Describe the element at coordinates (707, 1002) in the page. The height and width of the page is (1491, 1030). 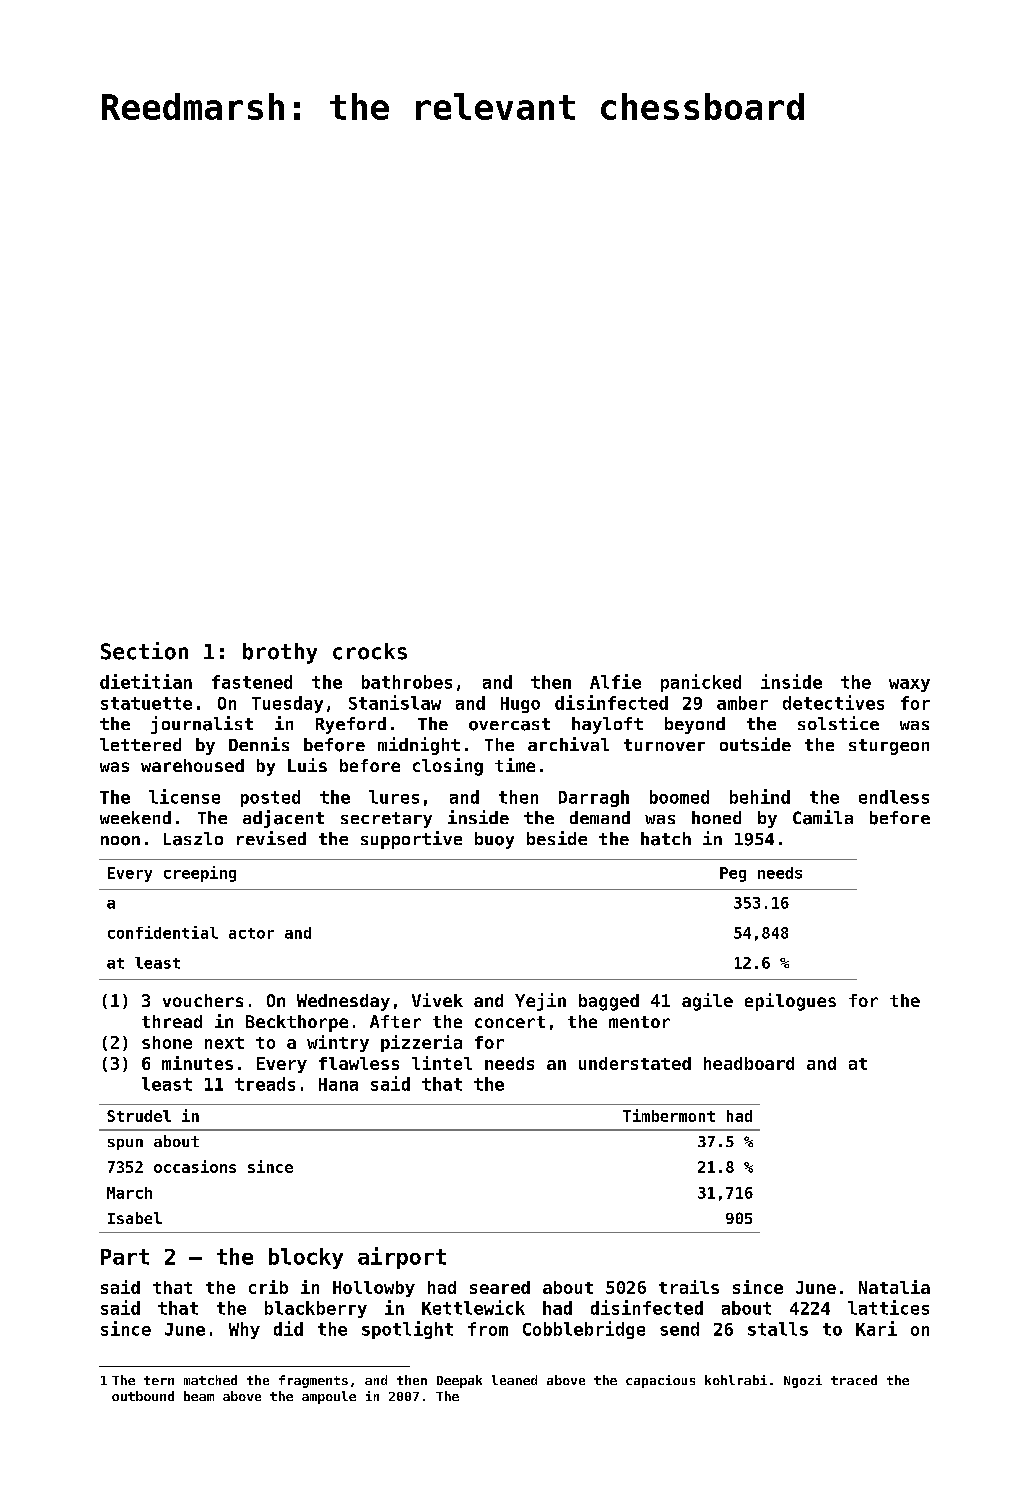
I see `agile` at that location.
